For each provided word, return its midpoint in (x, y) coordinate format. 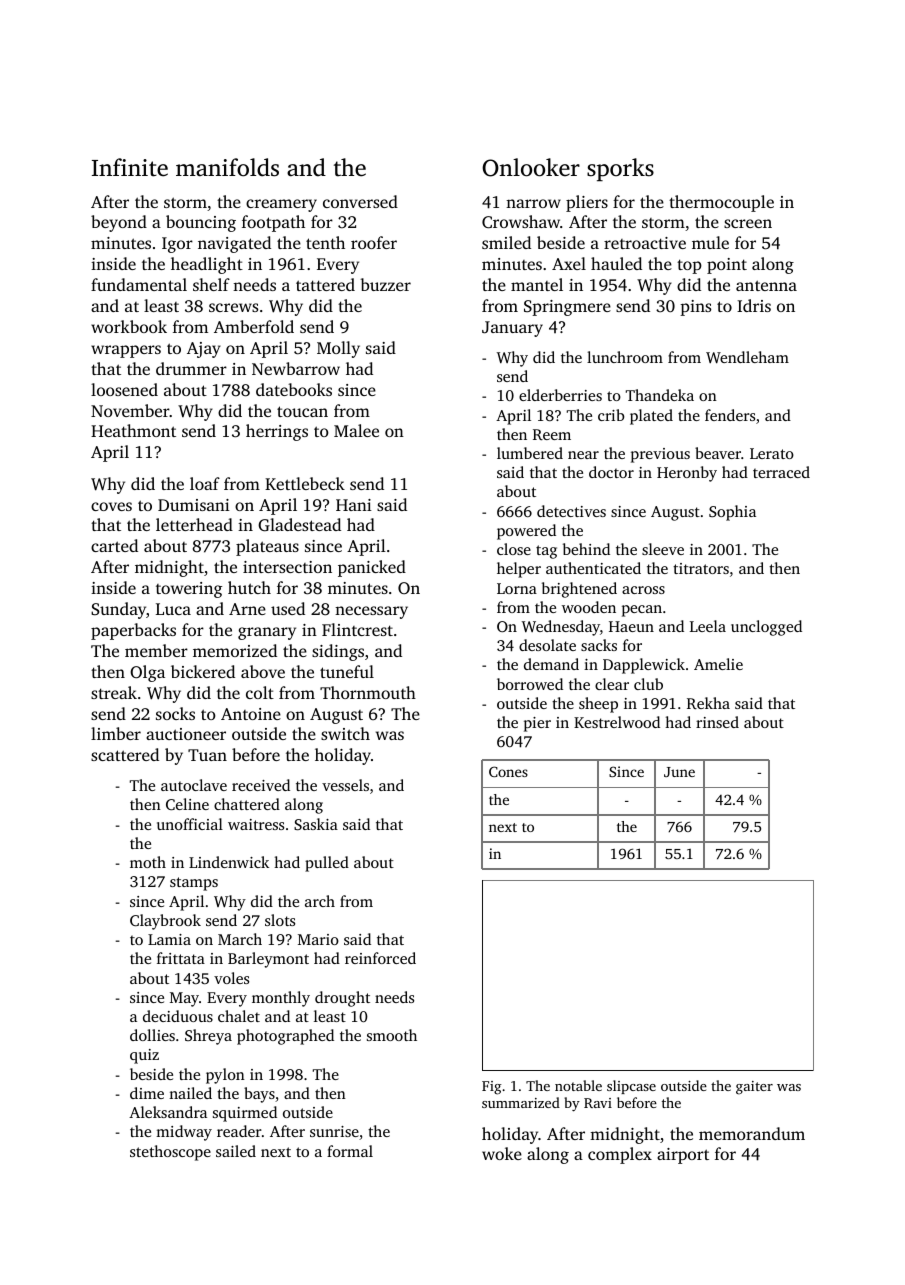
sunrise (334, 1131)
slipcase (631, 1087)
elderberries (560, 395)
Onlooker (531, 167)
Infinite (130, 167)
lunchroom (625, 357)
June (679, 772)
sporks (620, 169)
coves (111, 506)
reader (239, 1131)
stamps (194, 884)
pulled (327, 864)
